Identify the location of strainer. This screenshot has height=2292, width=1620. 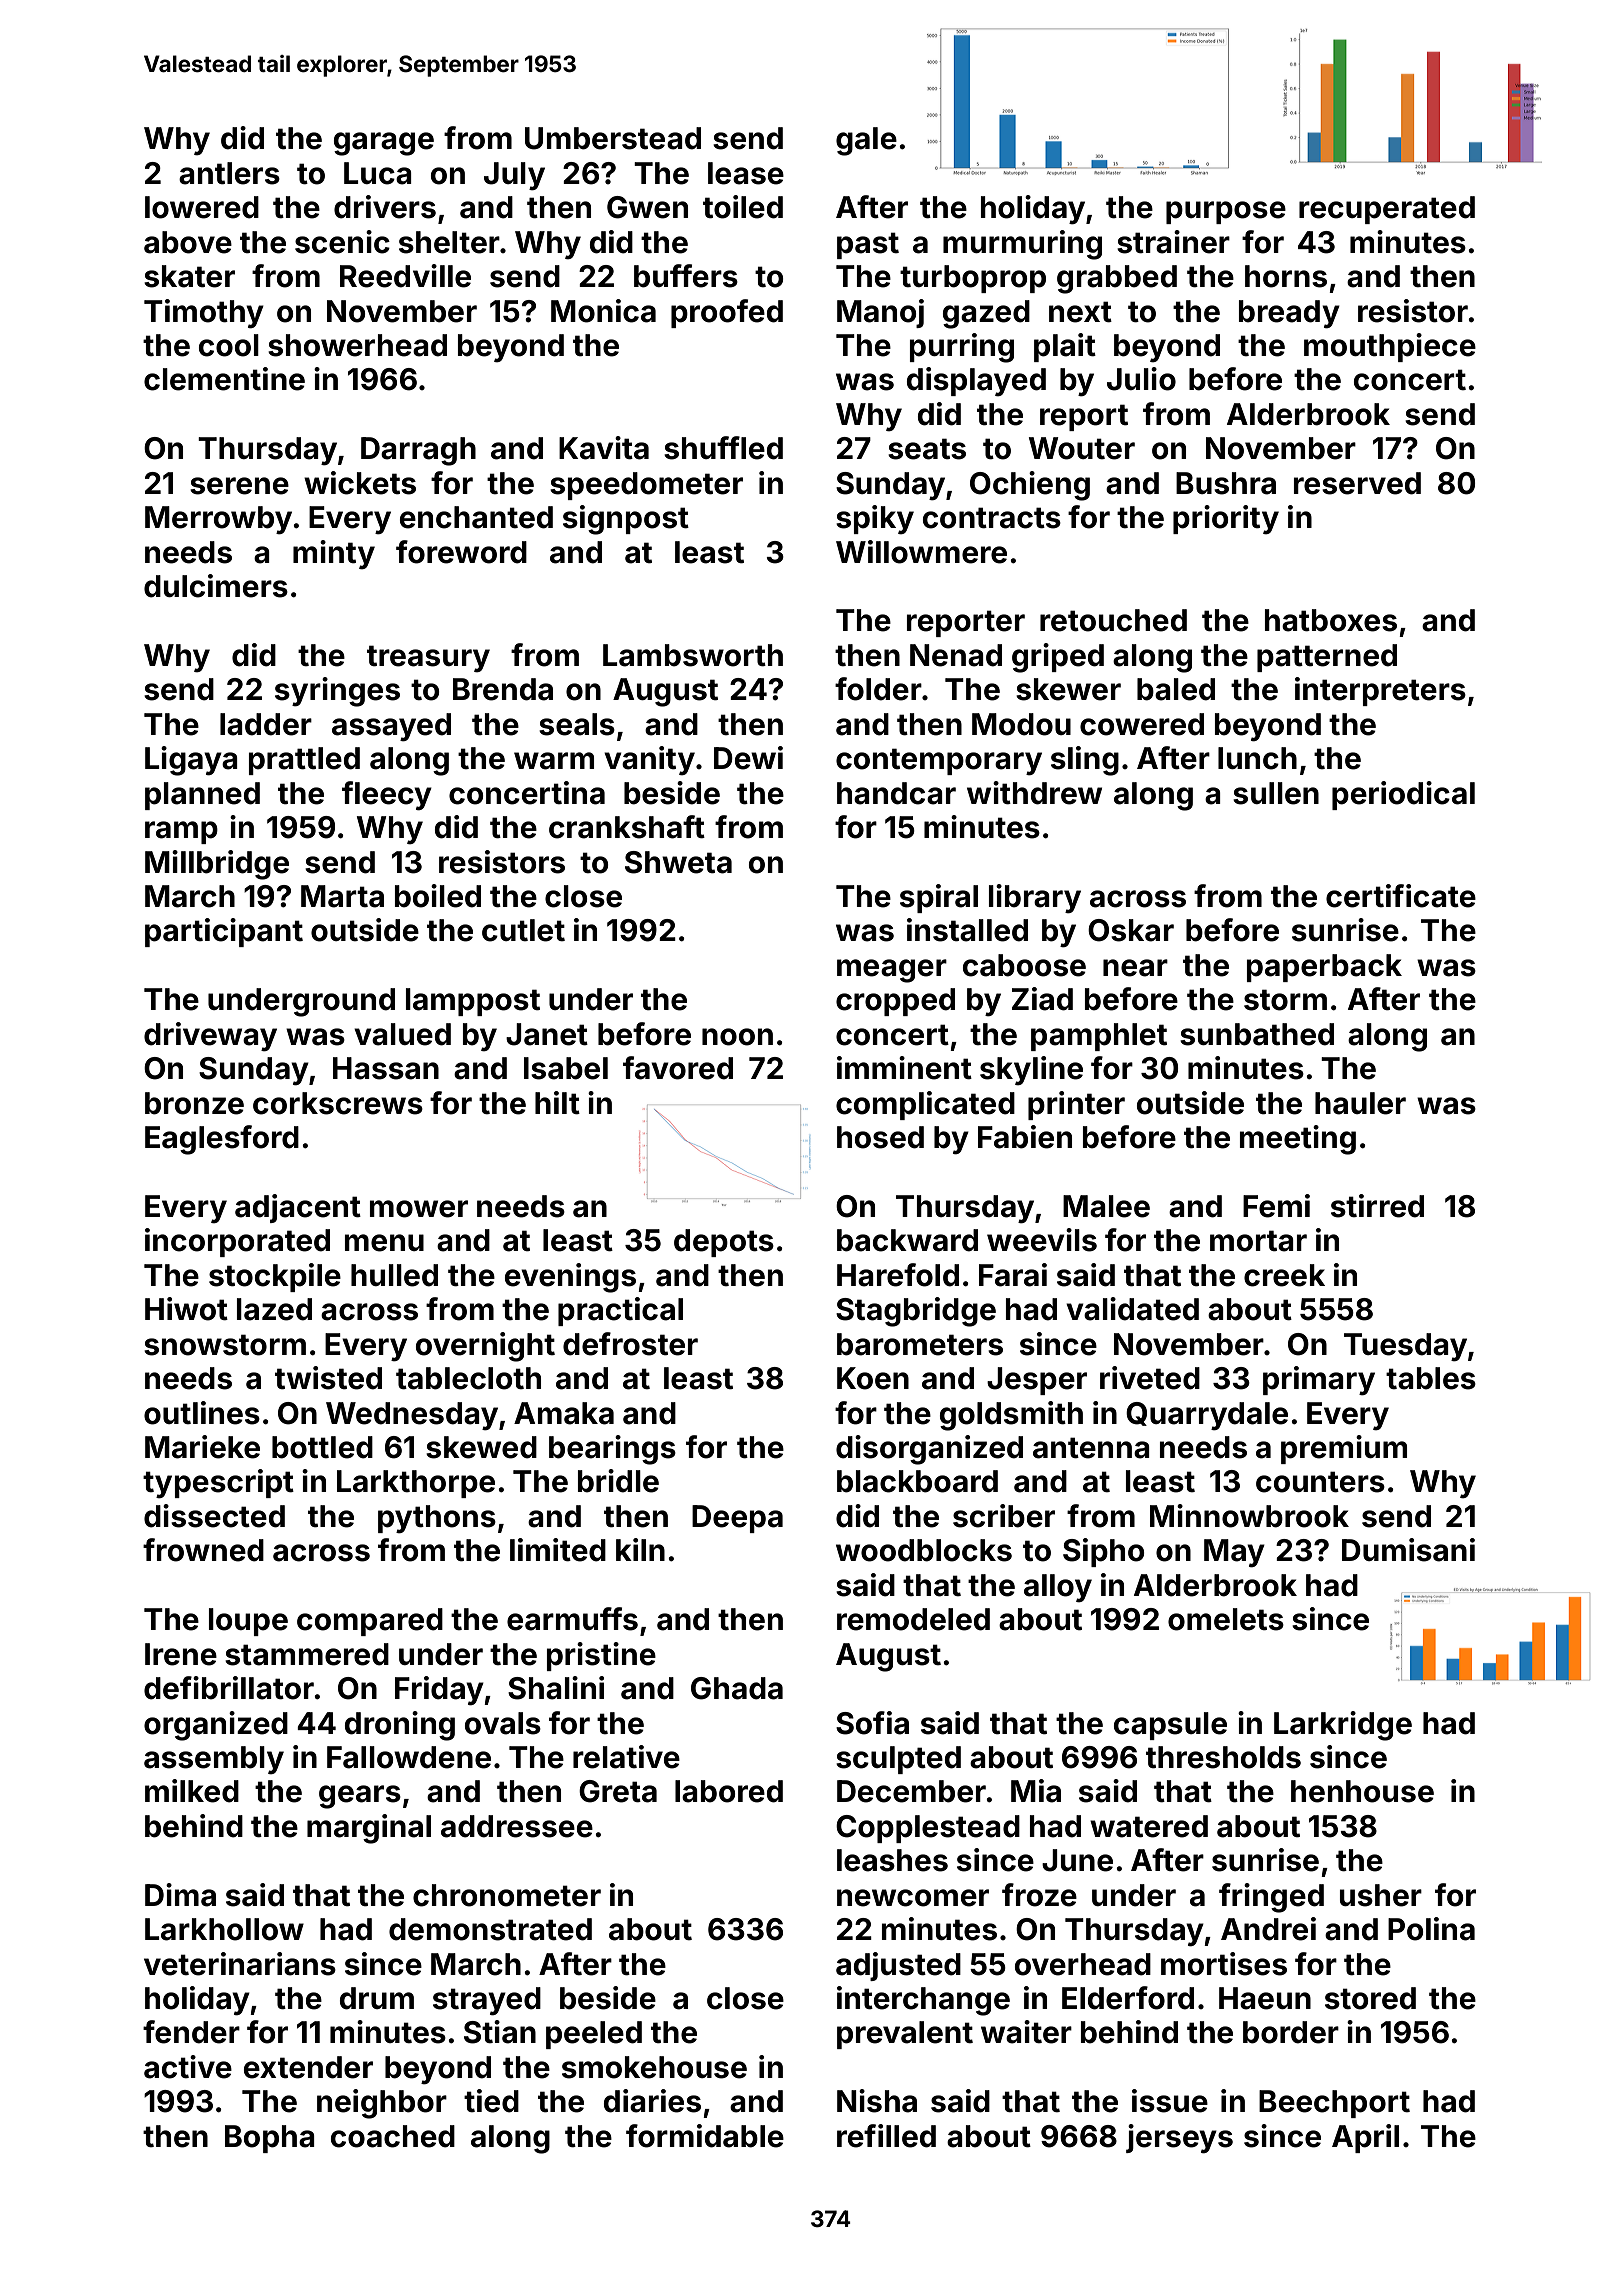
(1173, 242).
